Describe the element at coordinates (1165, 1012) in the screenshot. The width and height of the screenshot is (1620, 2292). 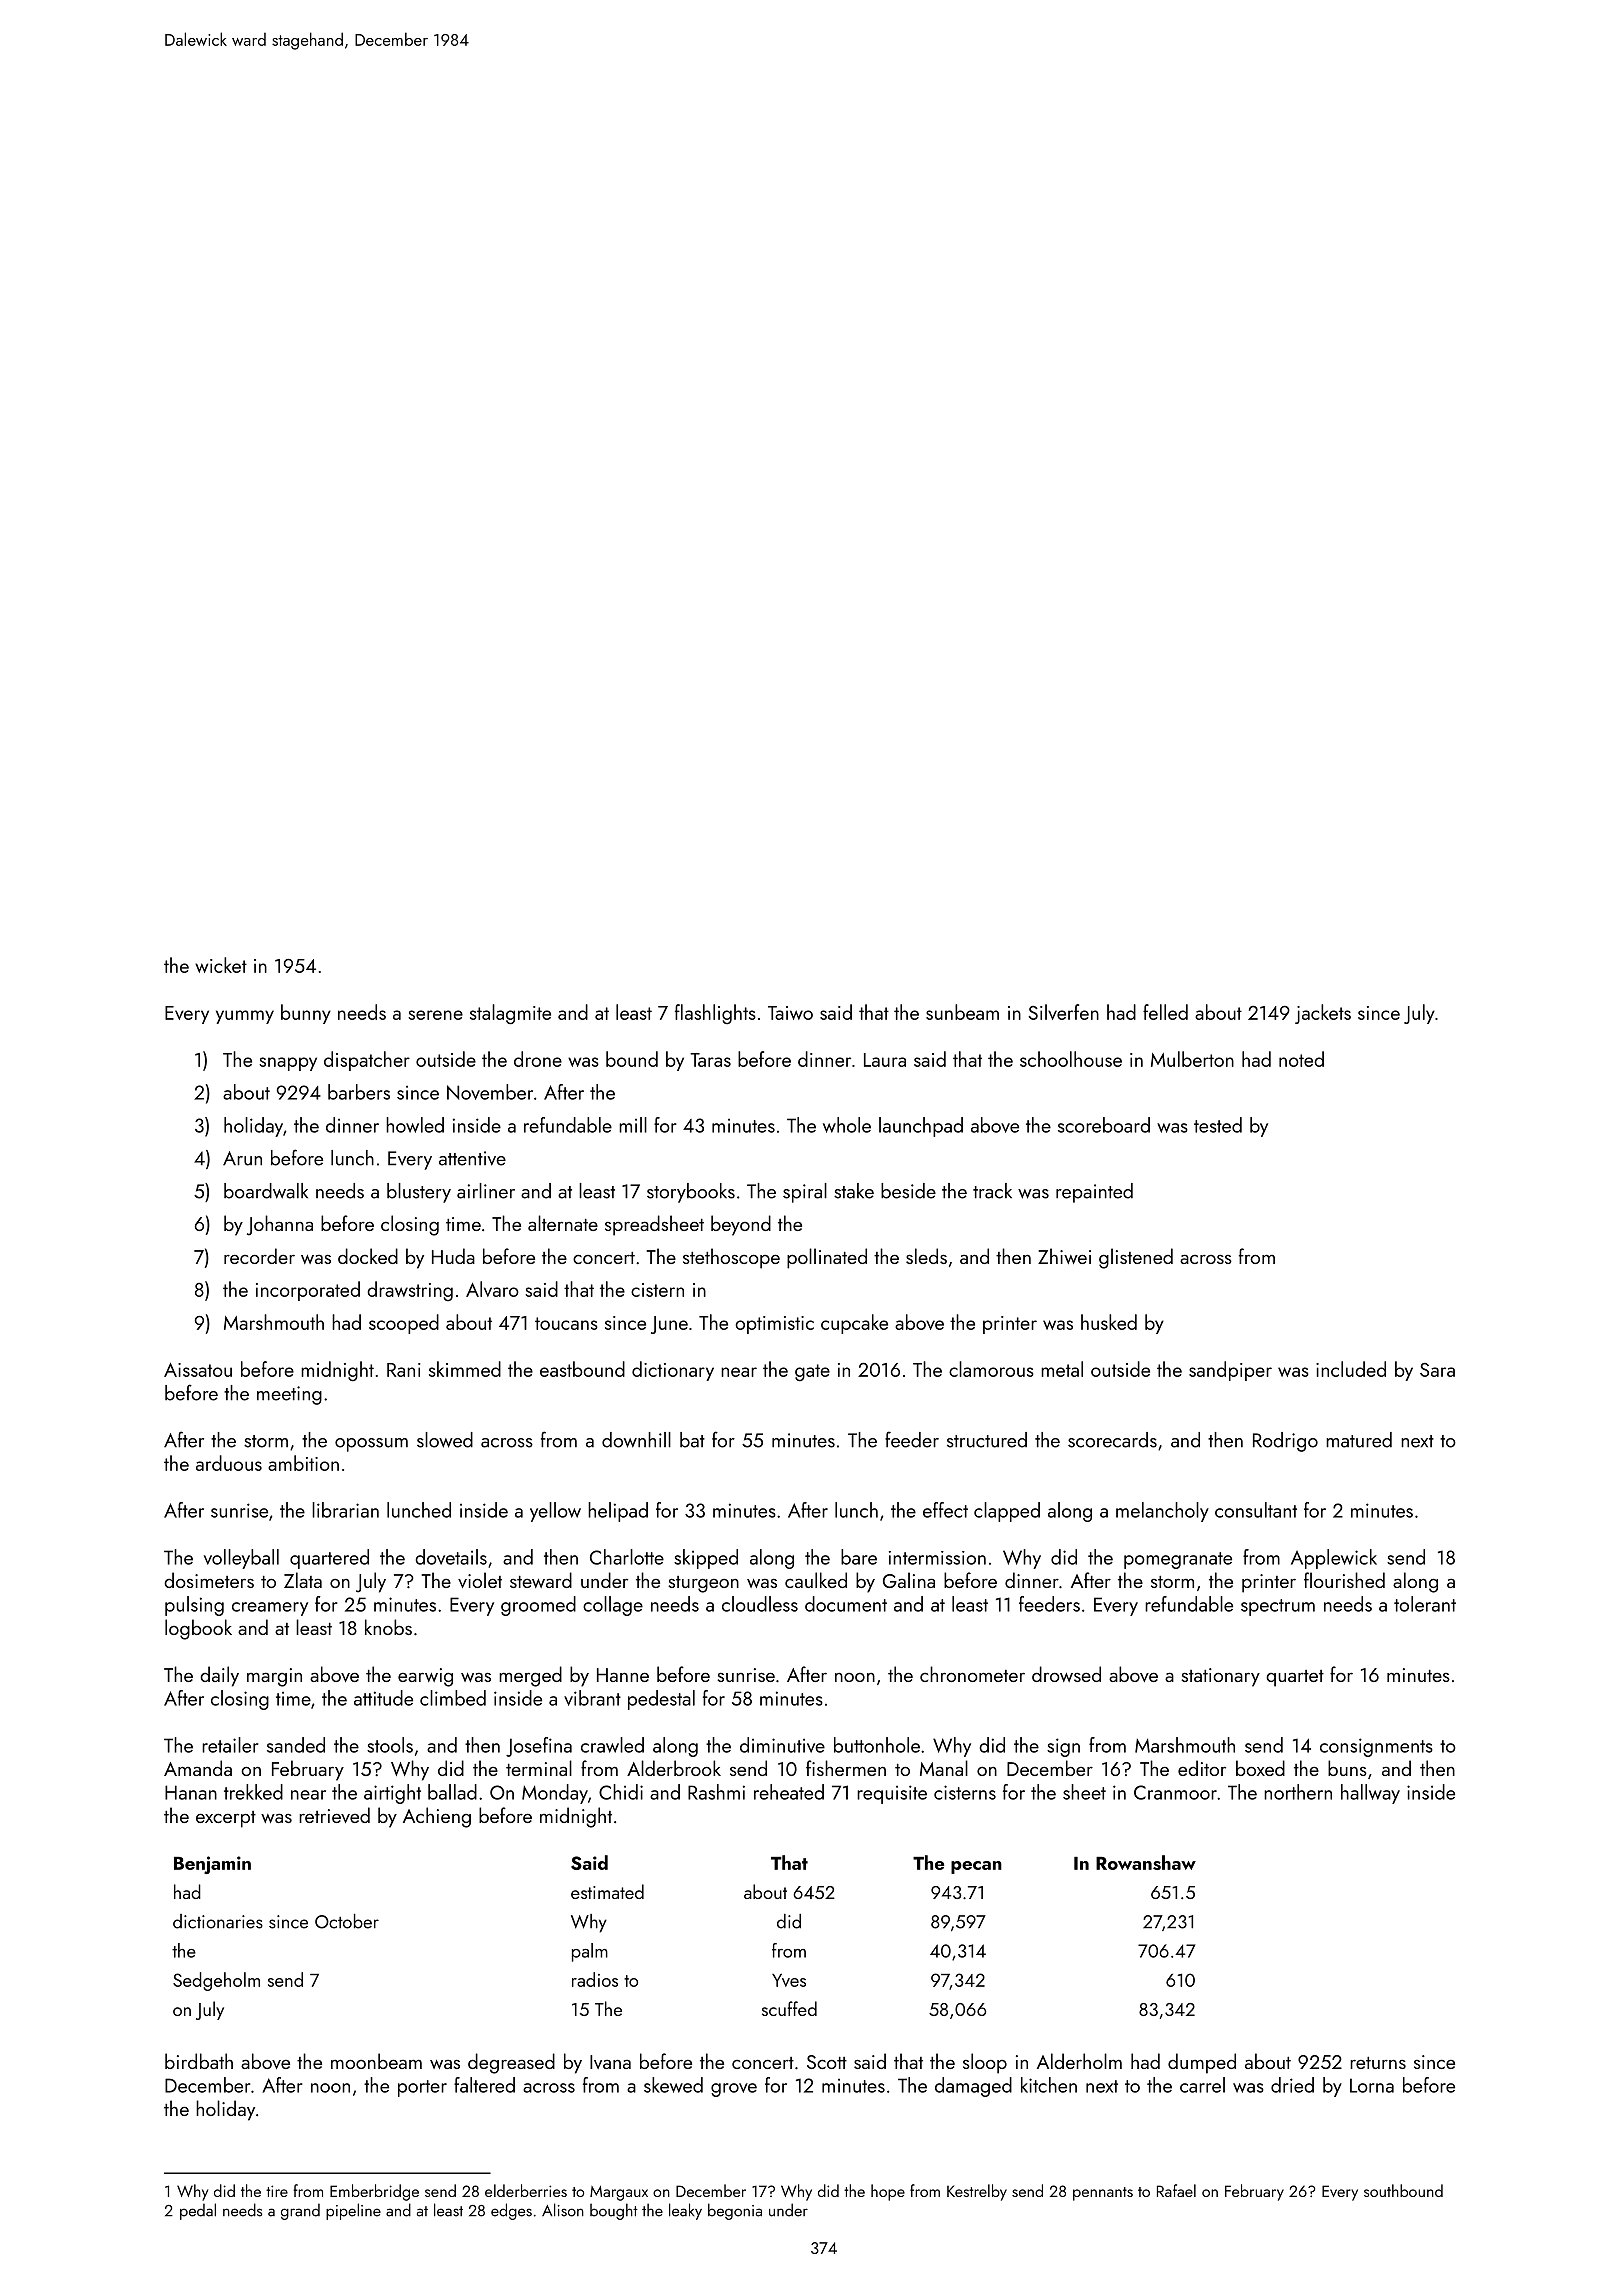
I see `felled` at that location.
